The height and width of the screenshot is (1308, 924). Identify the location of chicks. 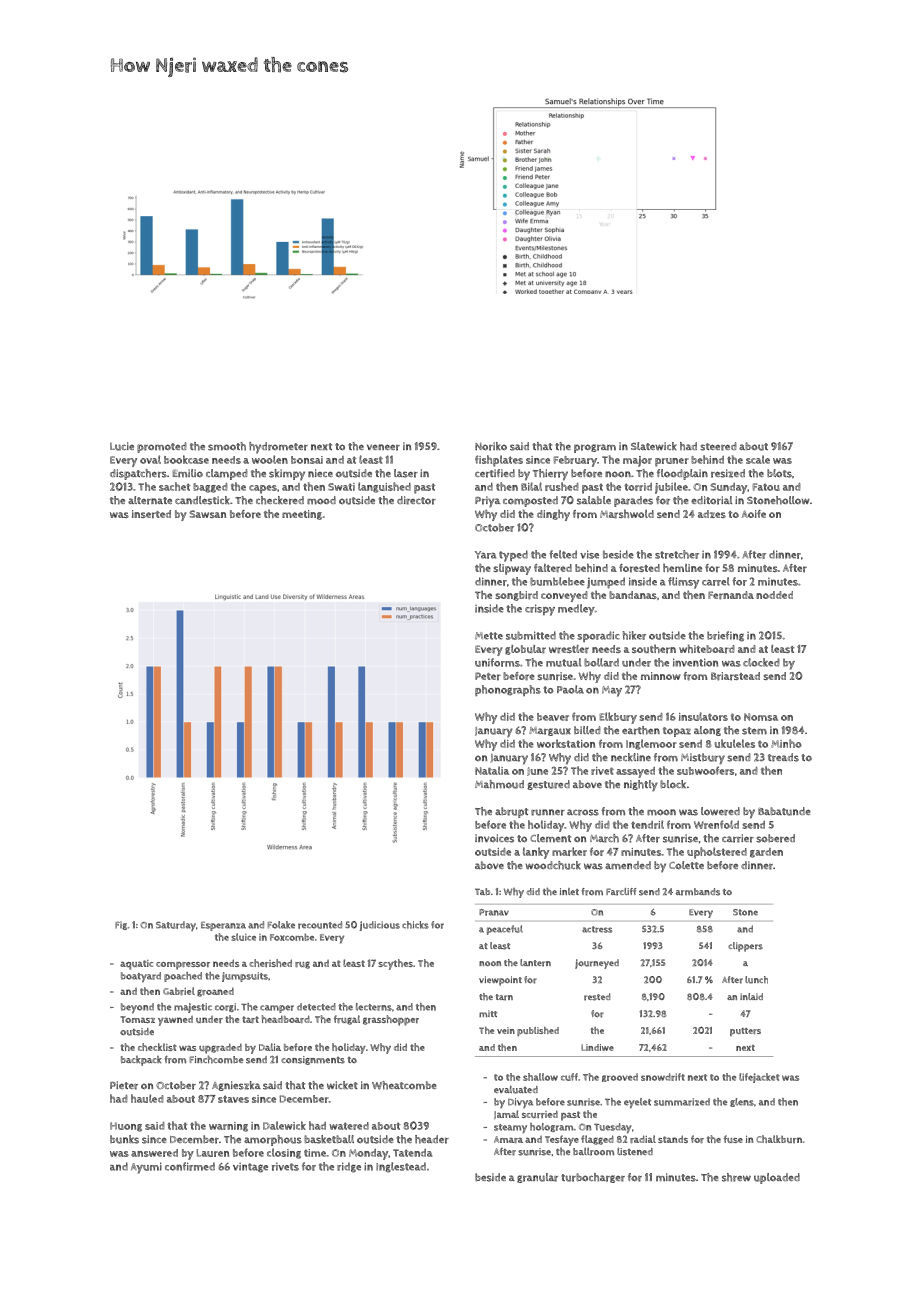
(415, 925).
